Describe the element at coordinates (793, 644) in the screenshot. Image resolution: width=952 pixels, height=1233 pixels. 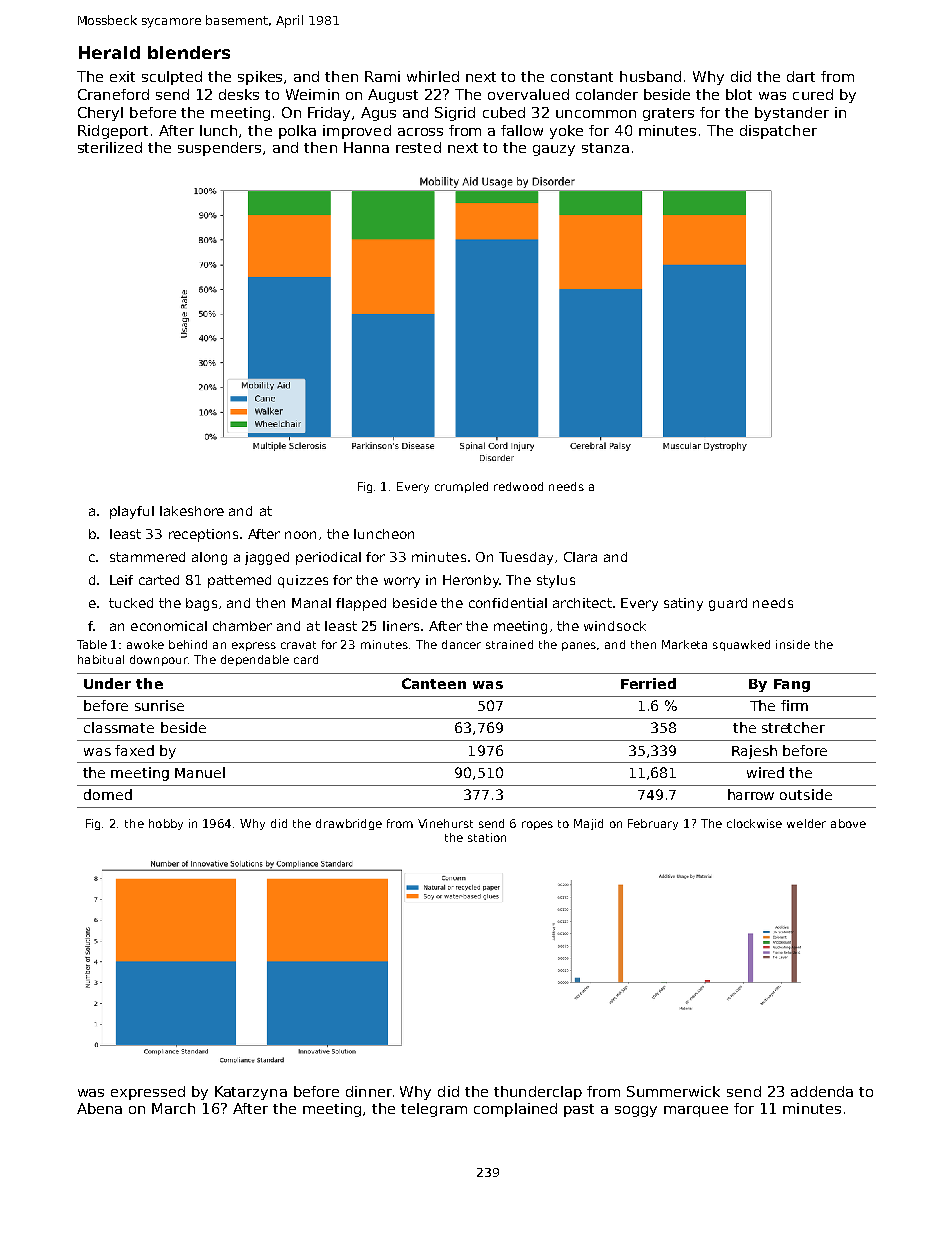
I see `inside` at that location.
